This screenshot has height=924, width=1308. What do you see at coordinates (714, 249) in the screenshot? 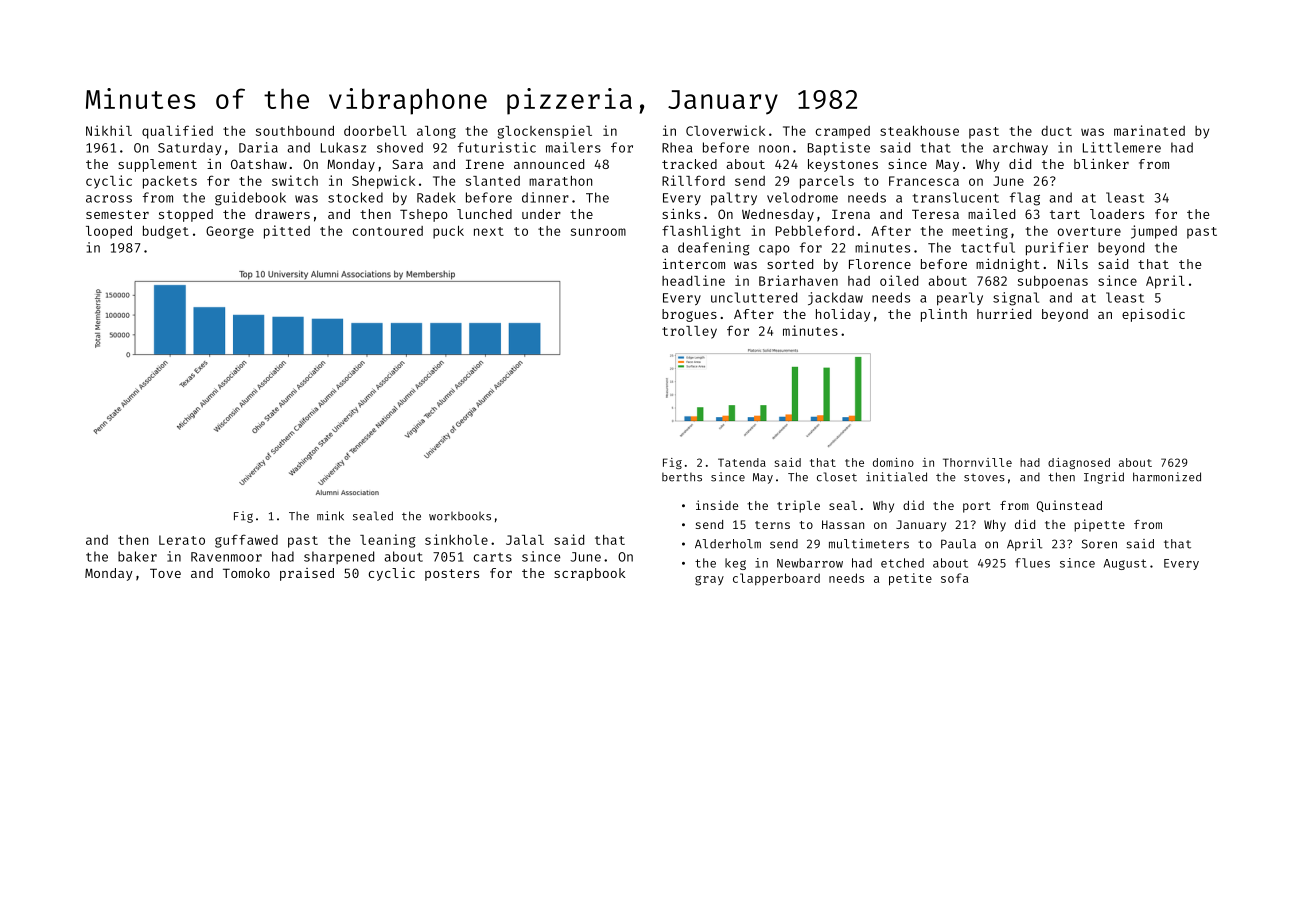
I see `deafening` at bounding box center [714, 249].
